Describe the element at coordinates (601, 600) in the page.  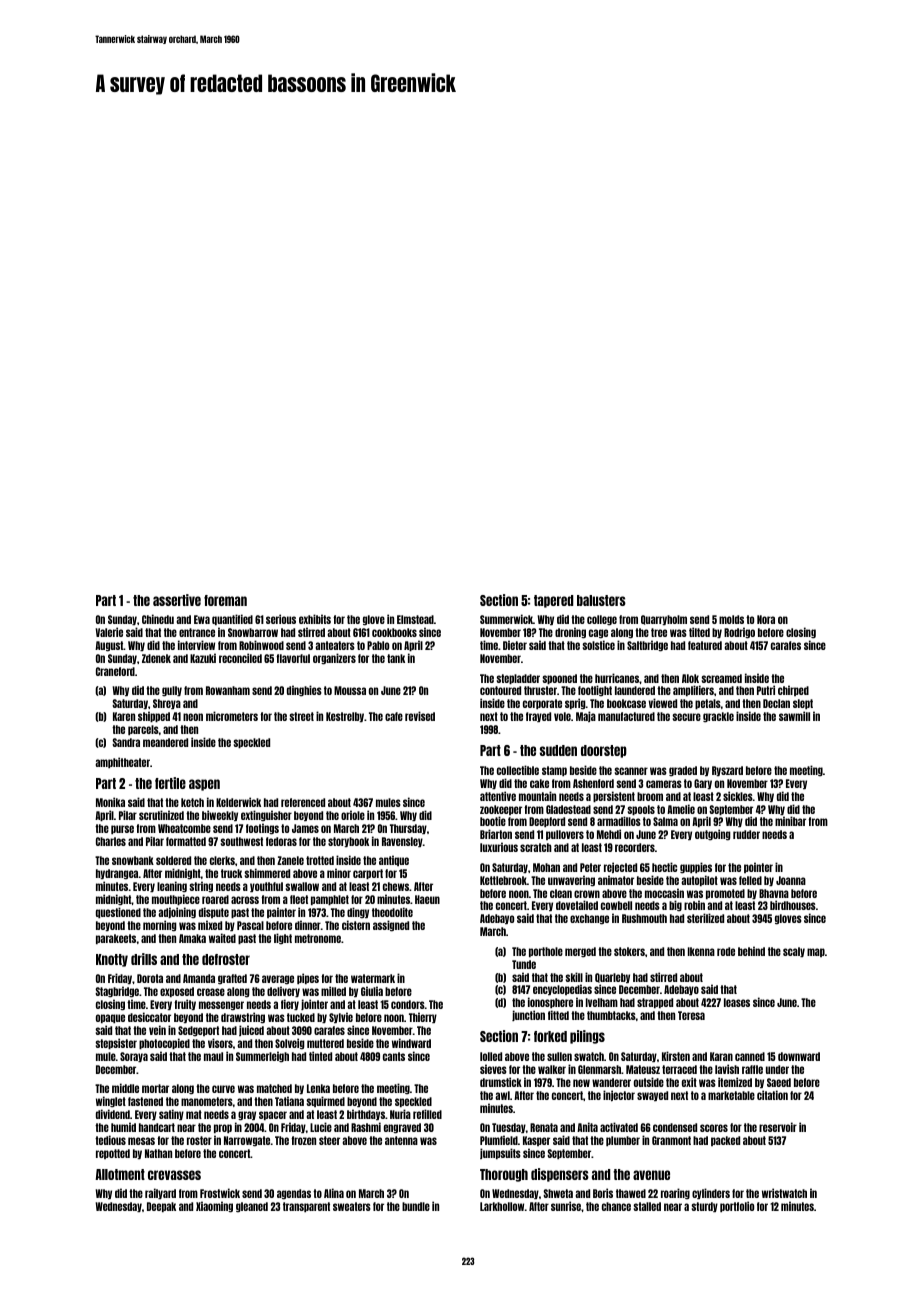
I see `balusters` at that location.
